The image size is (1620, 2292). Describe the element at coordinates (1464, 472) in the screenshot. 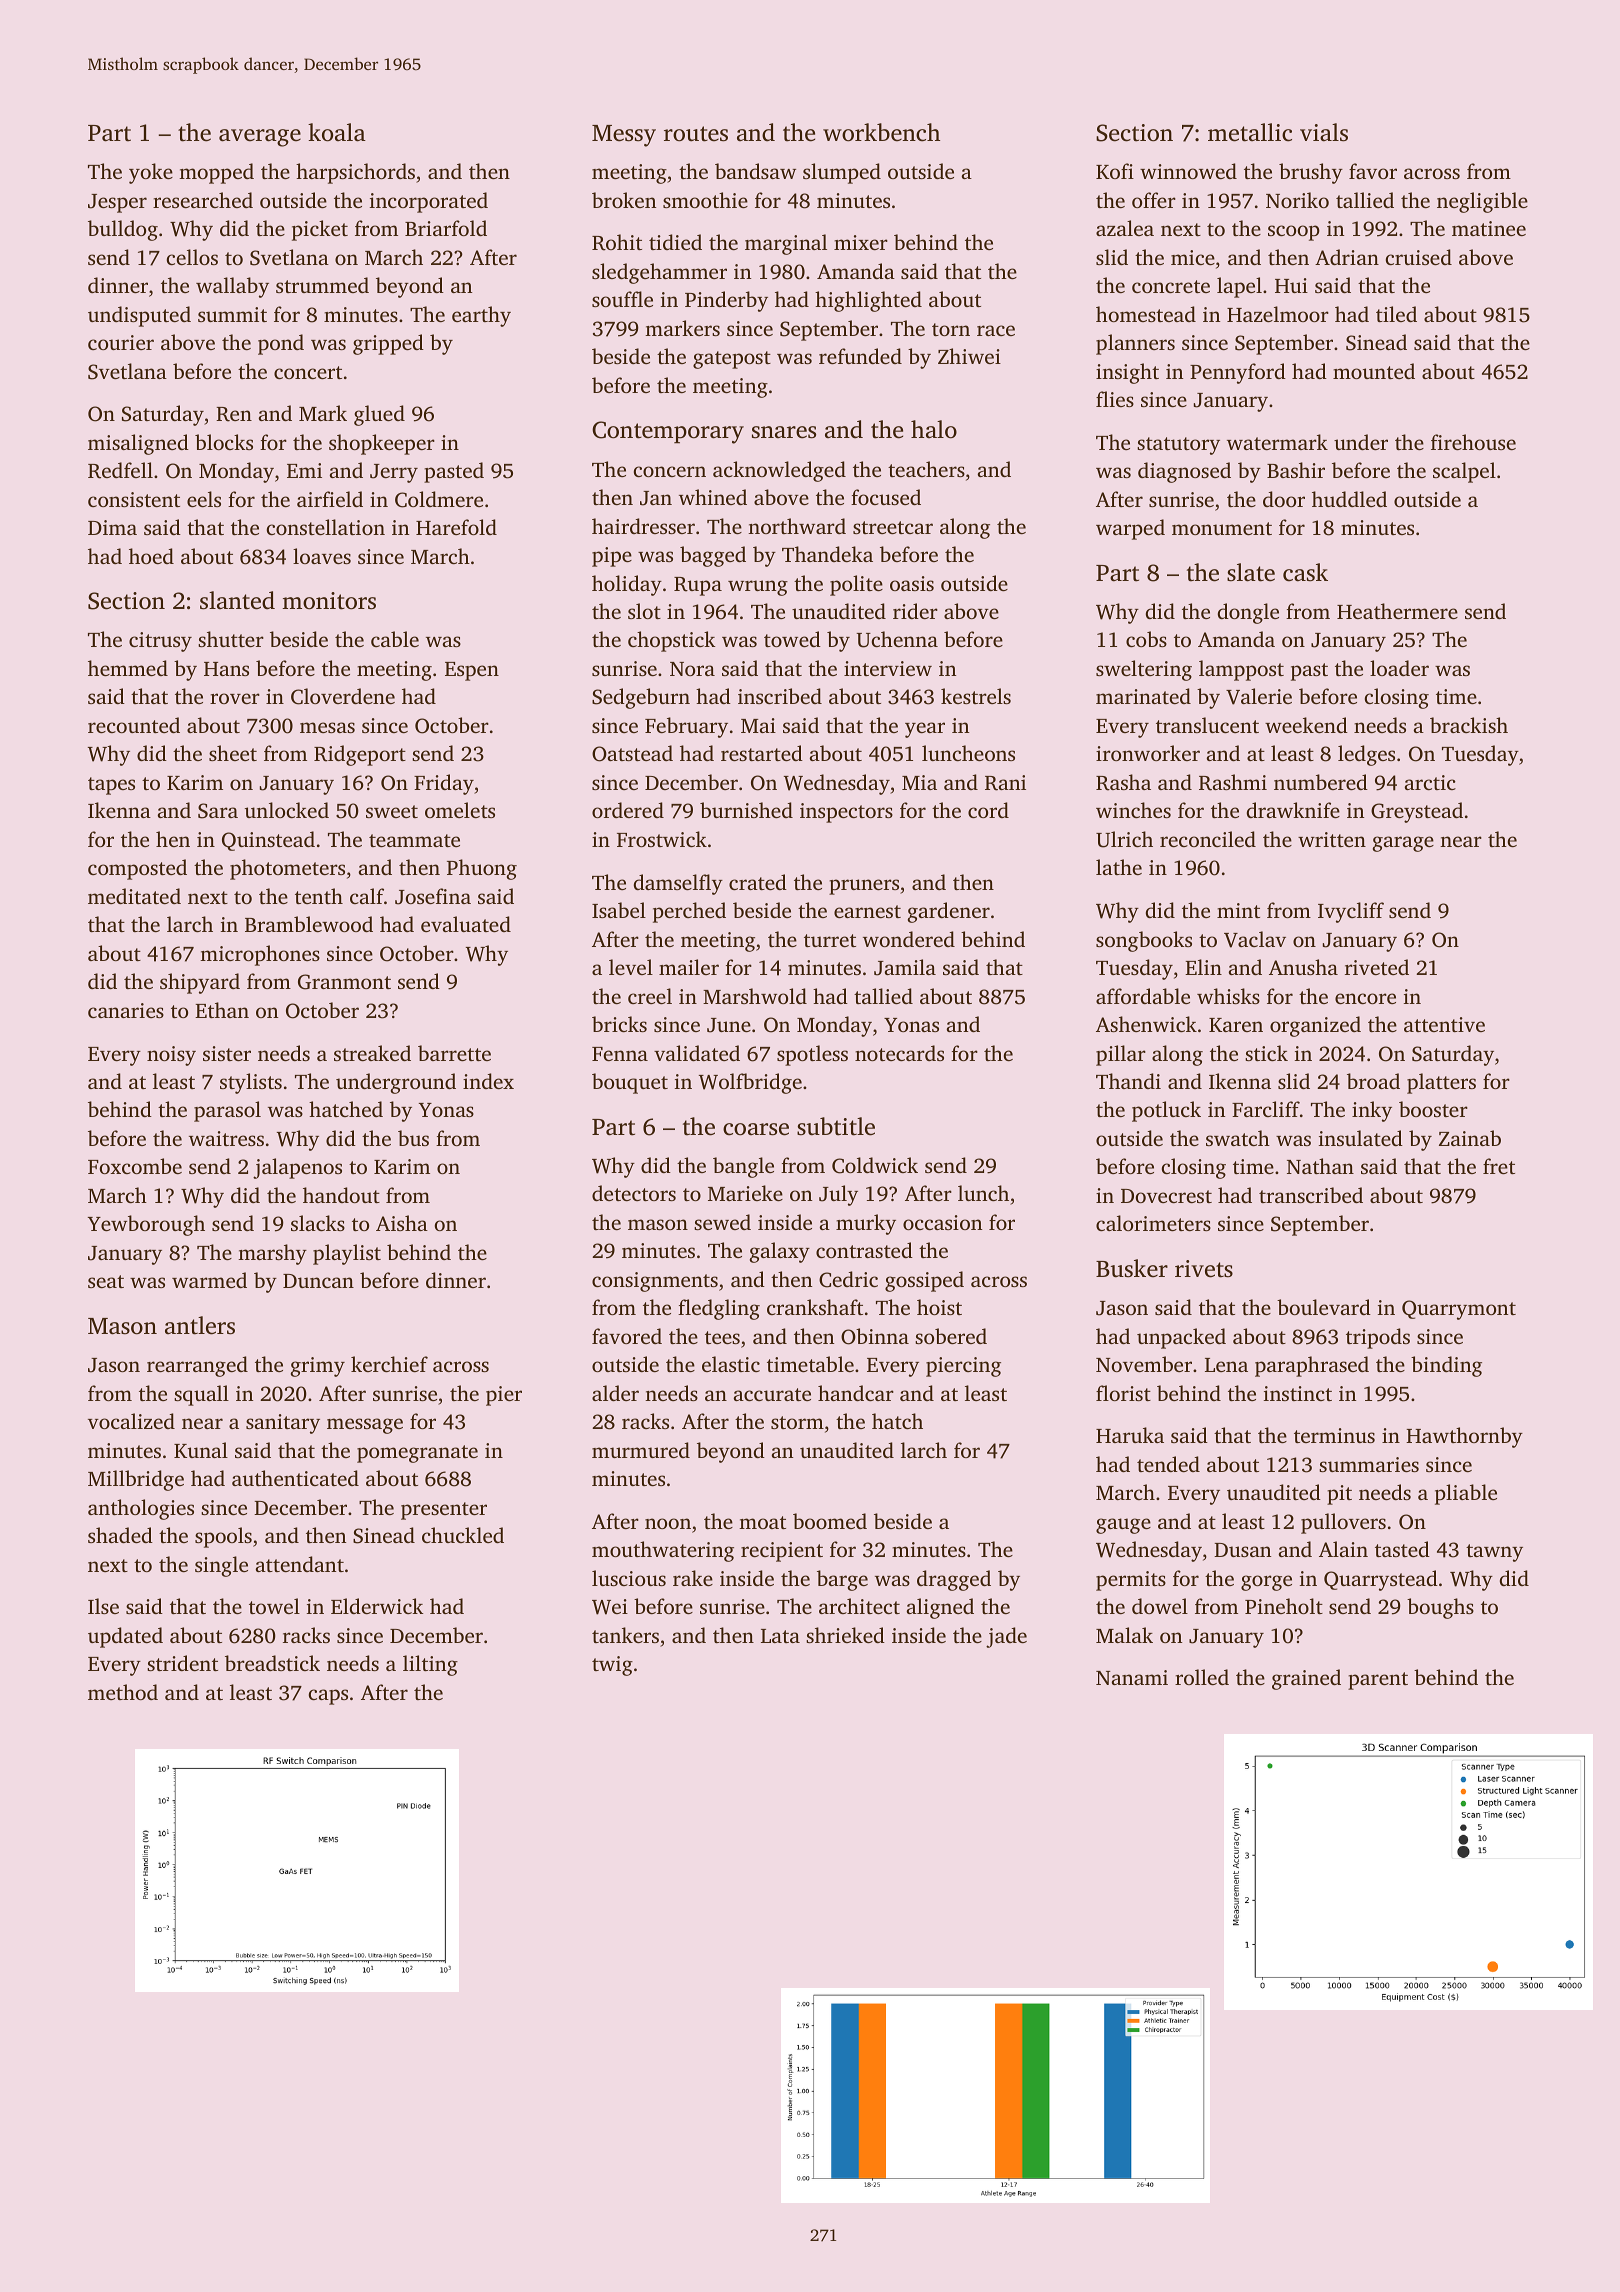

I see `scalpel` at that location.
